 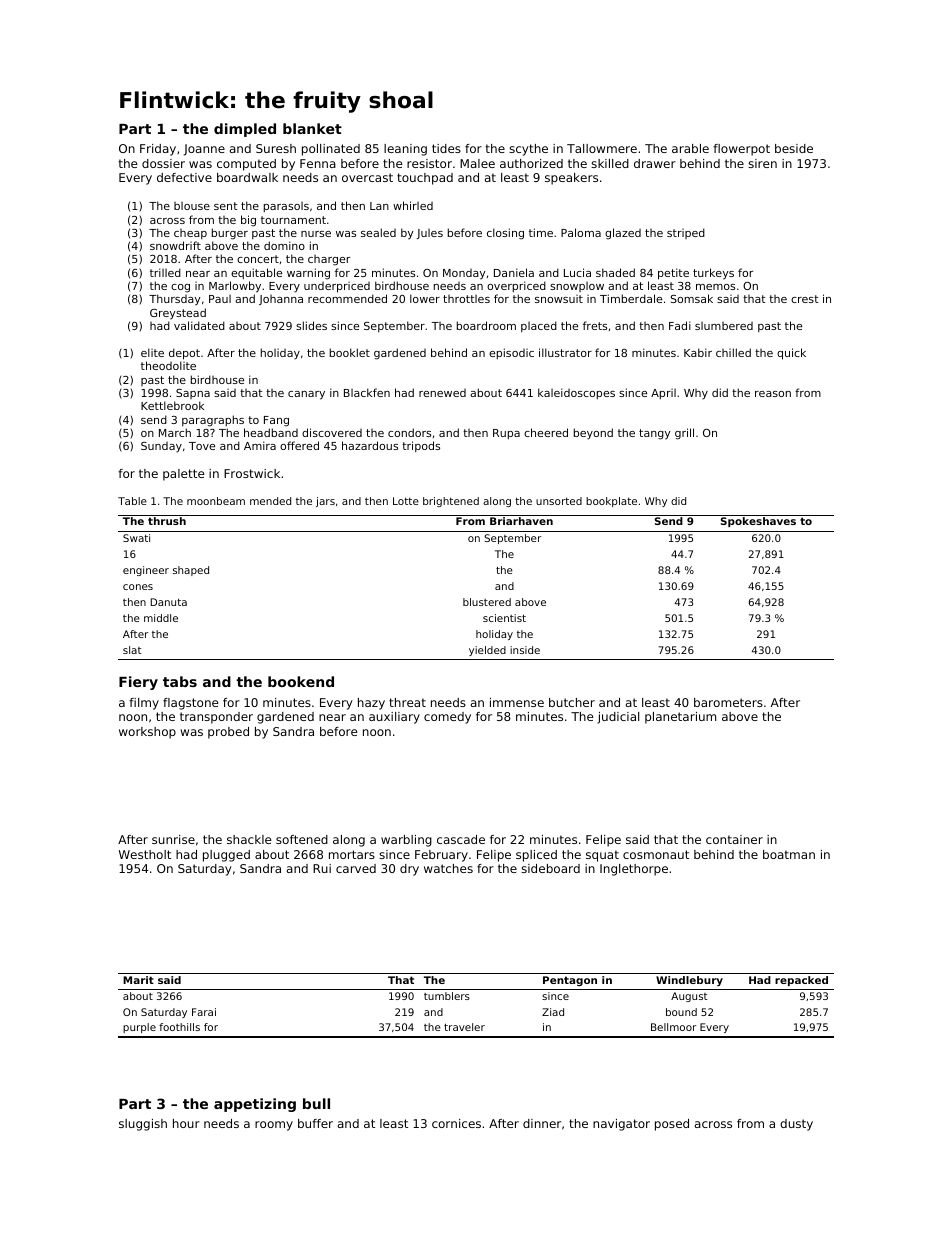 I want to click on beside, so click(x=794, y=148).
